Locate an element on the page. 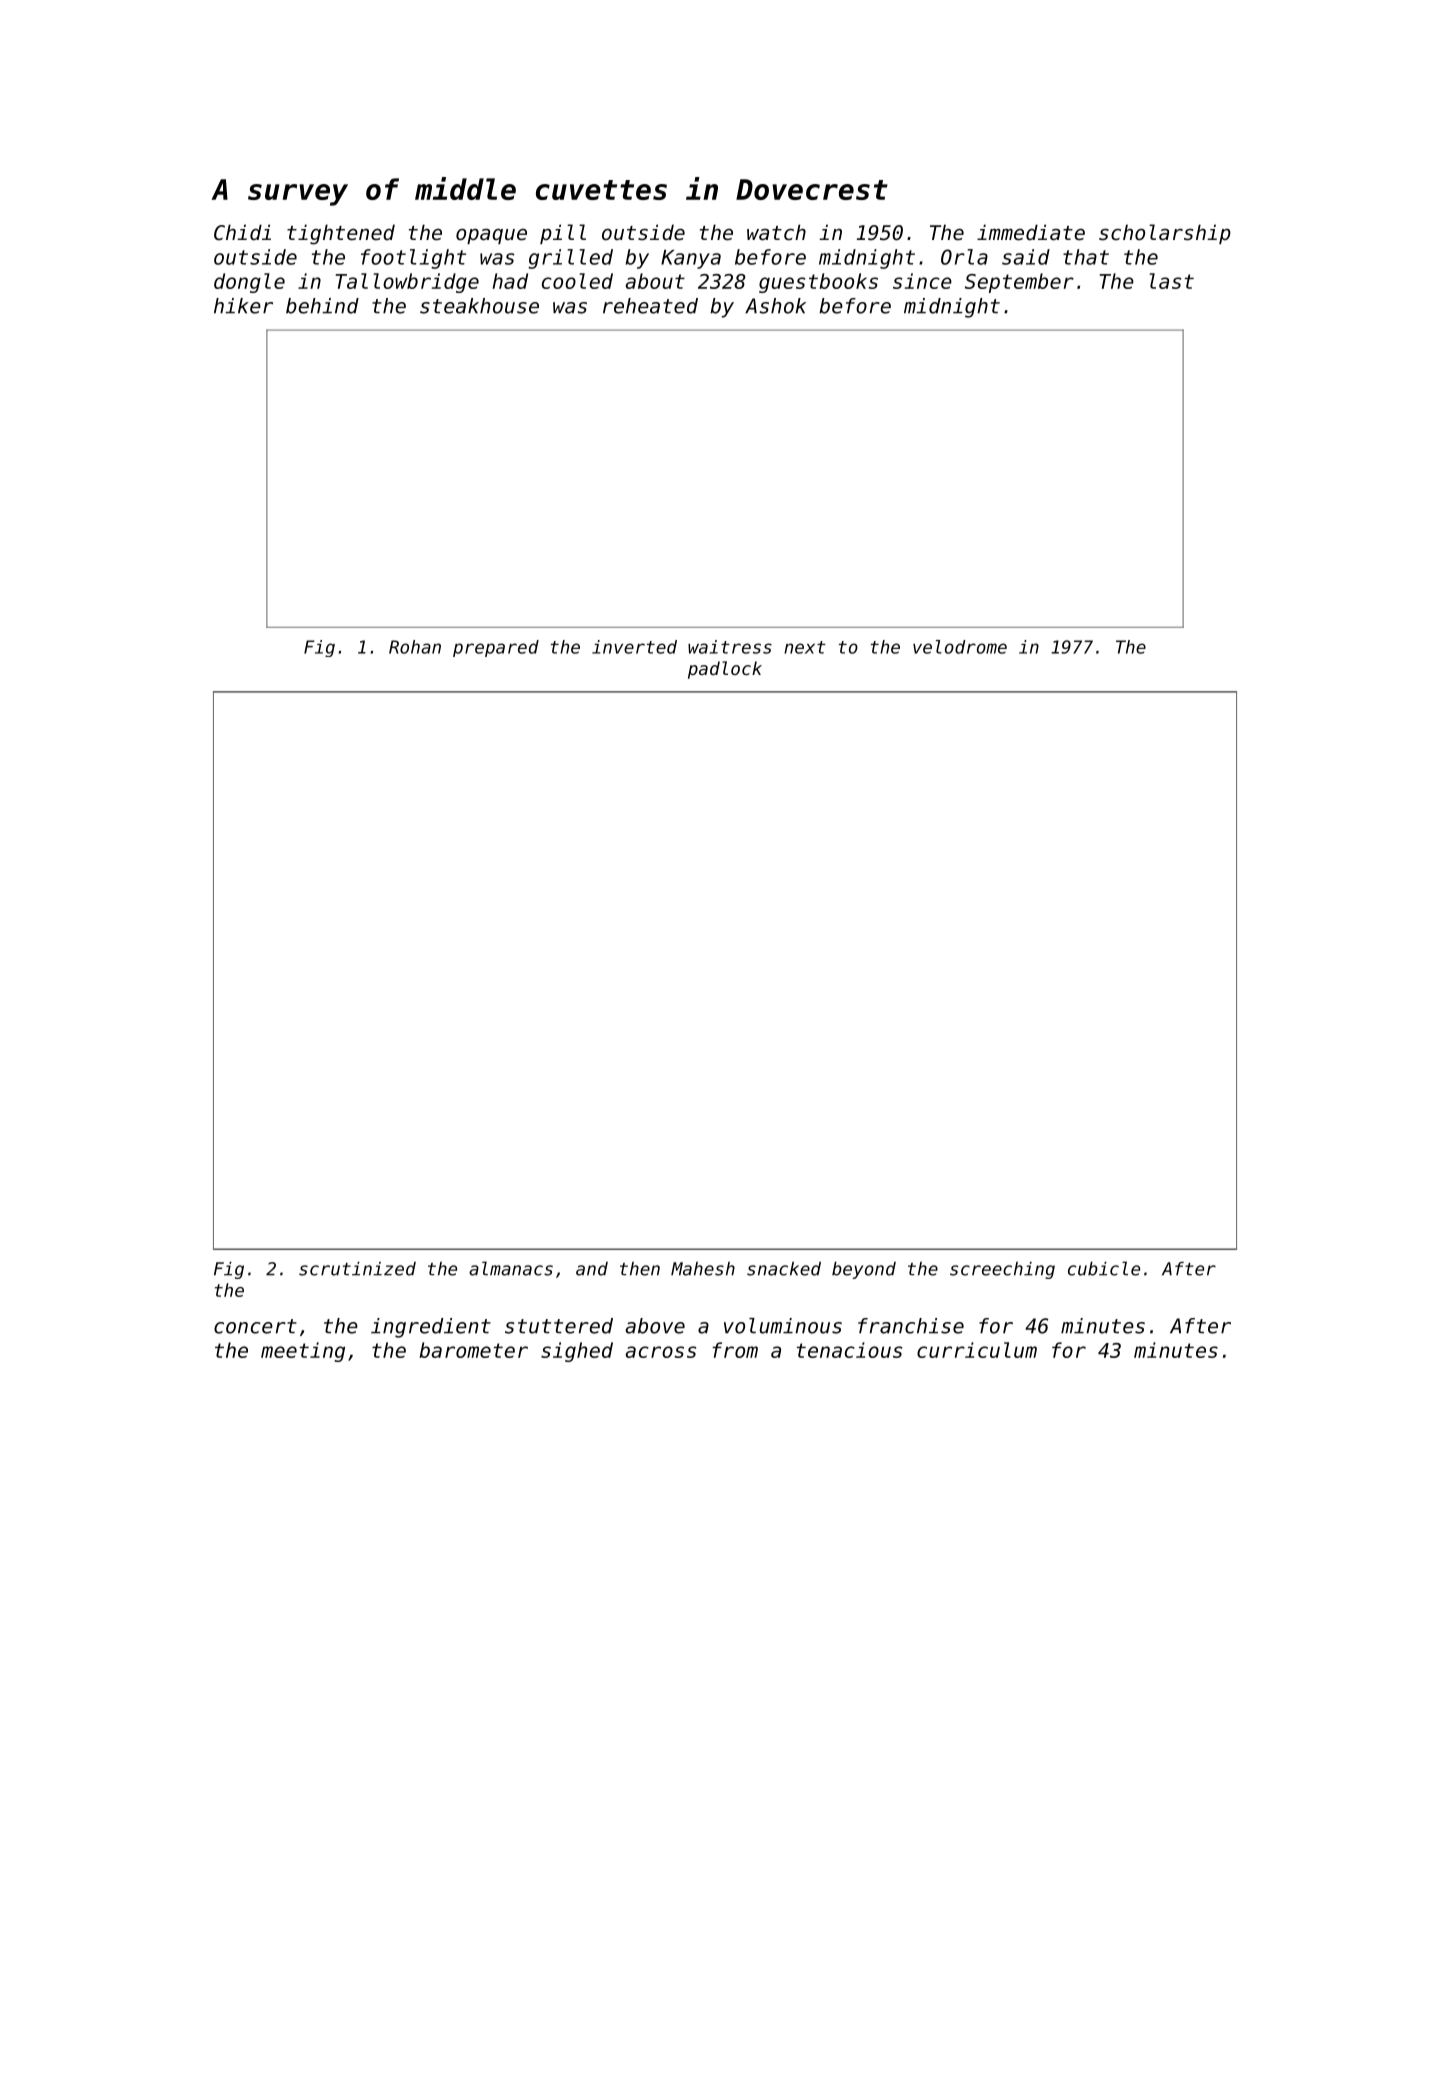 The image size is (1450, 2100). tenacious is located at coordinates (849, 1350).
